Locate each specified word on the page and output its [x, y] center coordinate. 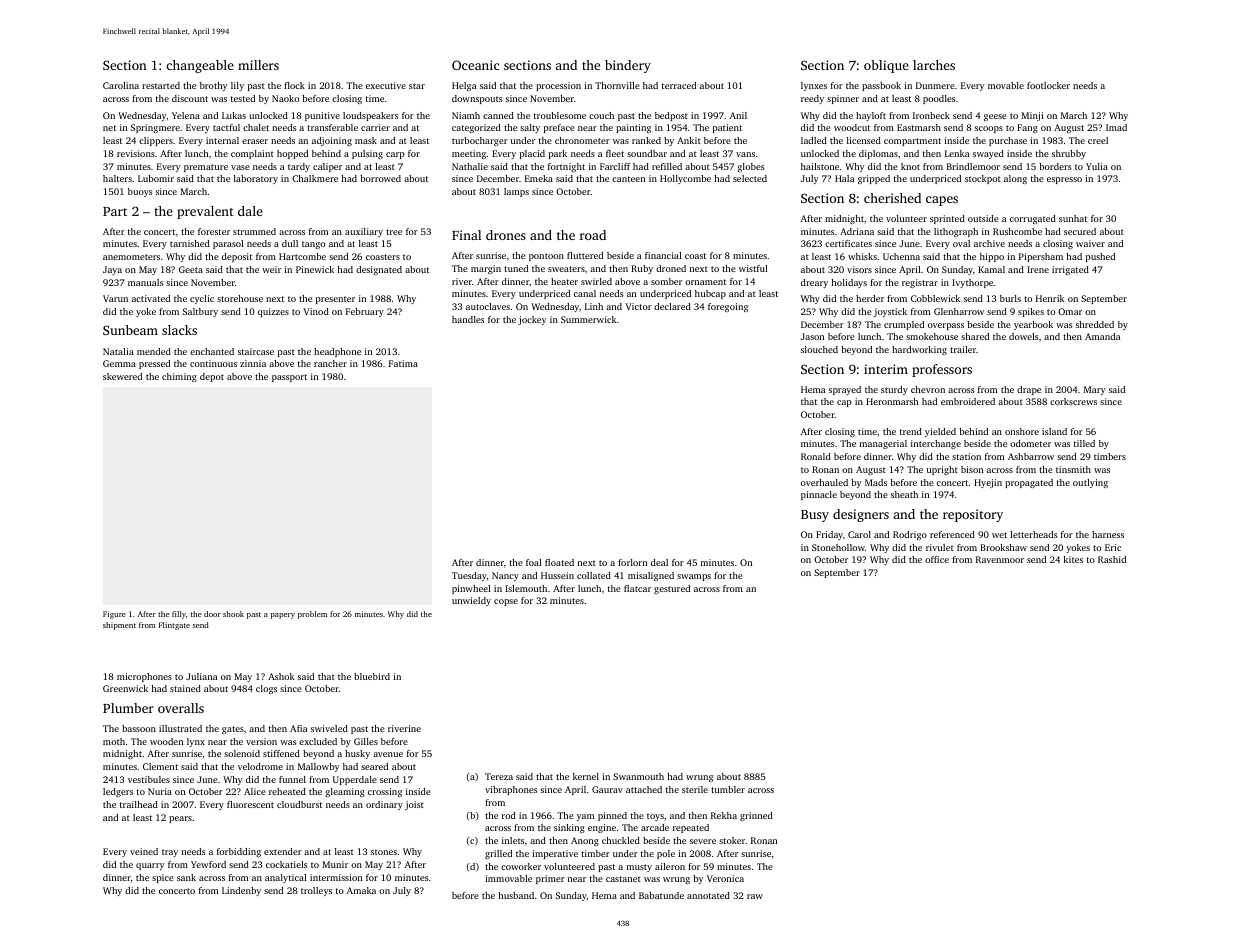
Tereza [499, 776]
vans [745, 154]
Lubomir [156, 178]
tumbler [728, 789]
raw [755, 896]
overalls [181, 708]
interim [886, 369]
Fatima [403, 363]
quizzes [273, 312]
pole [666, 854]
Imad [1116, 127]
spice [163, 878]
